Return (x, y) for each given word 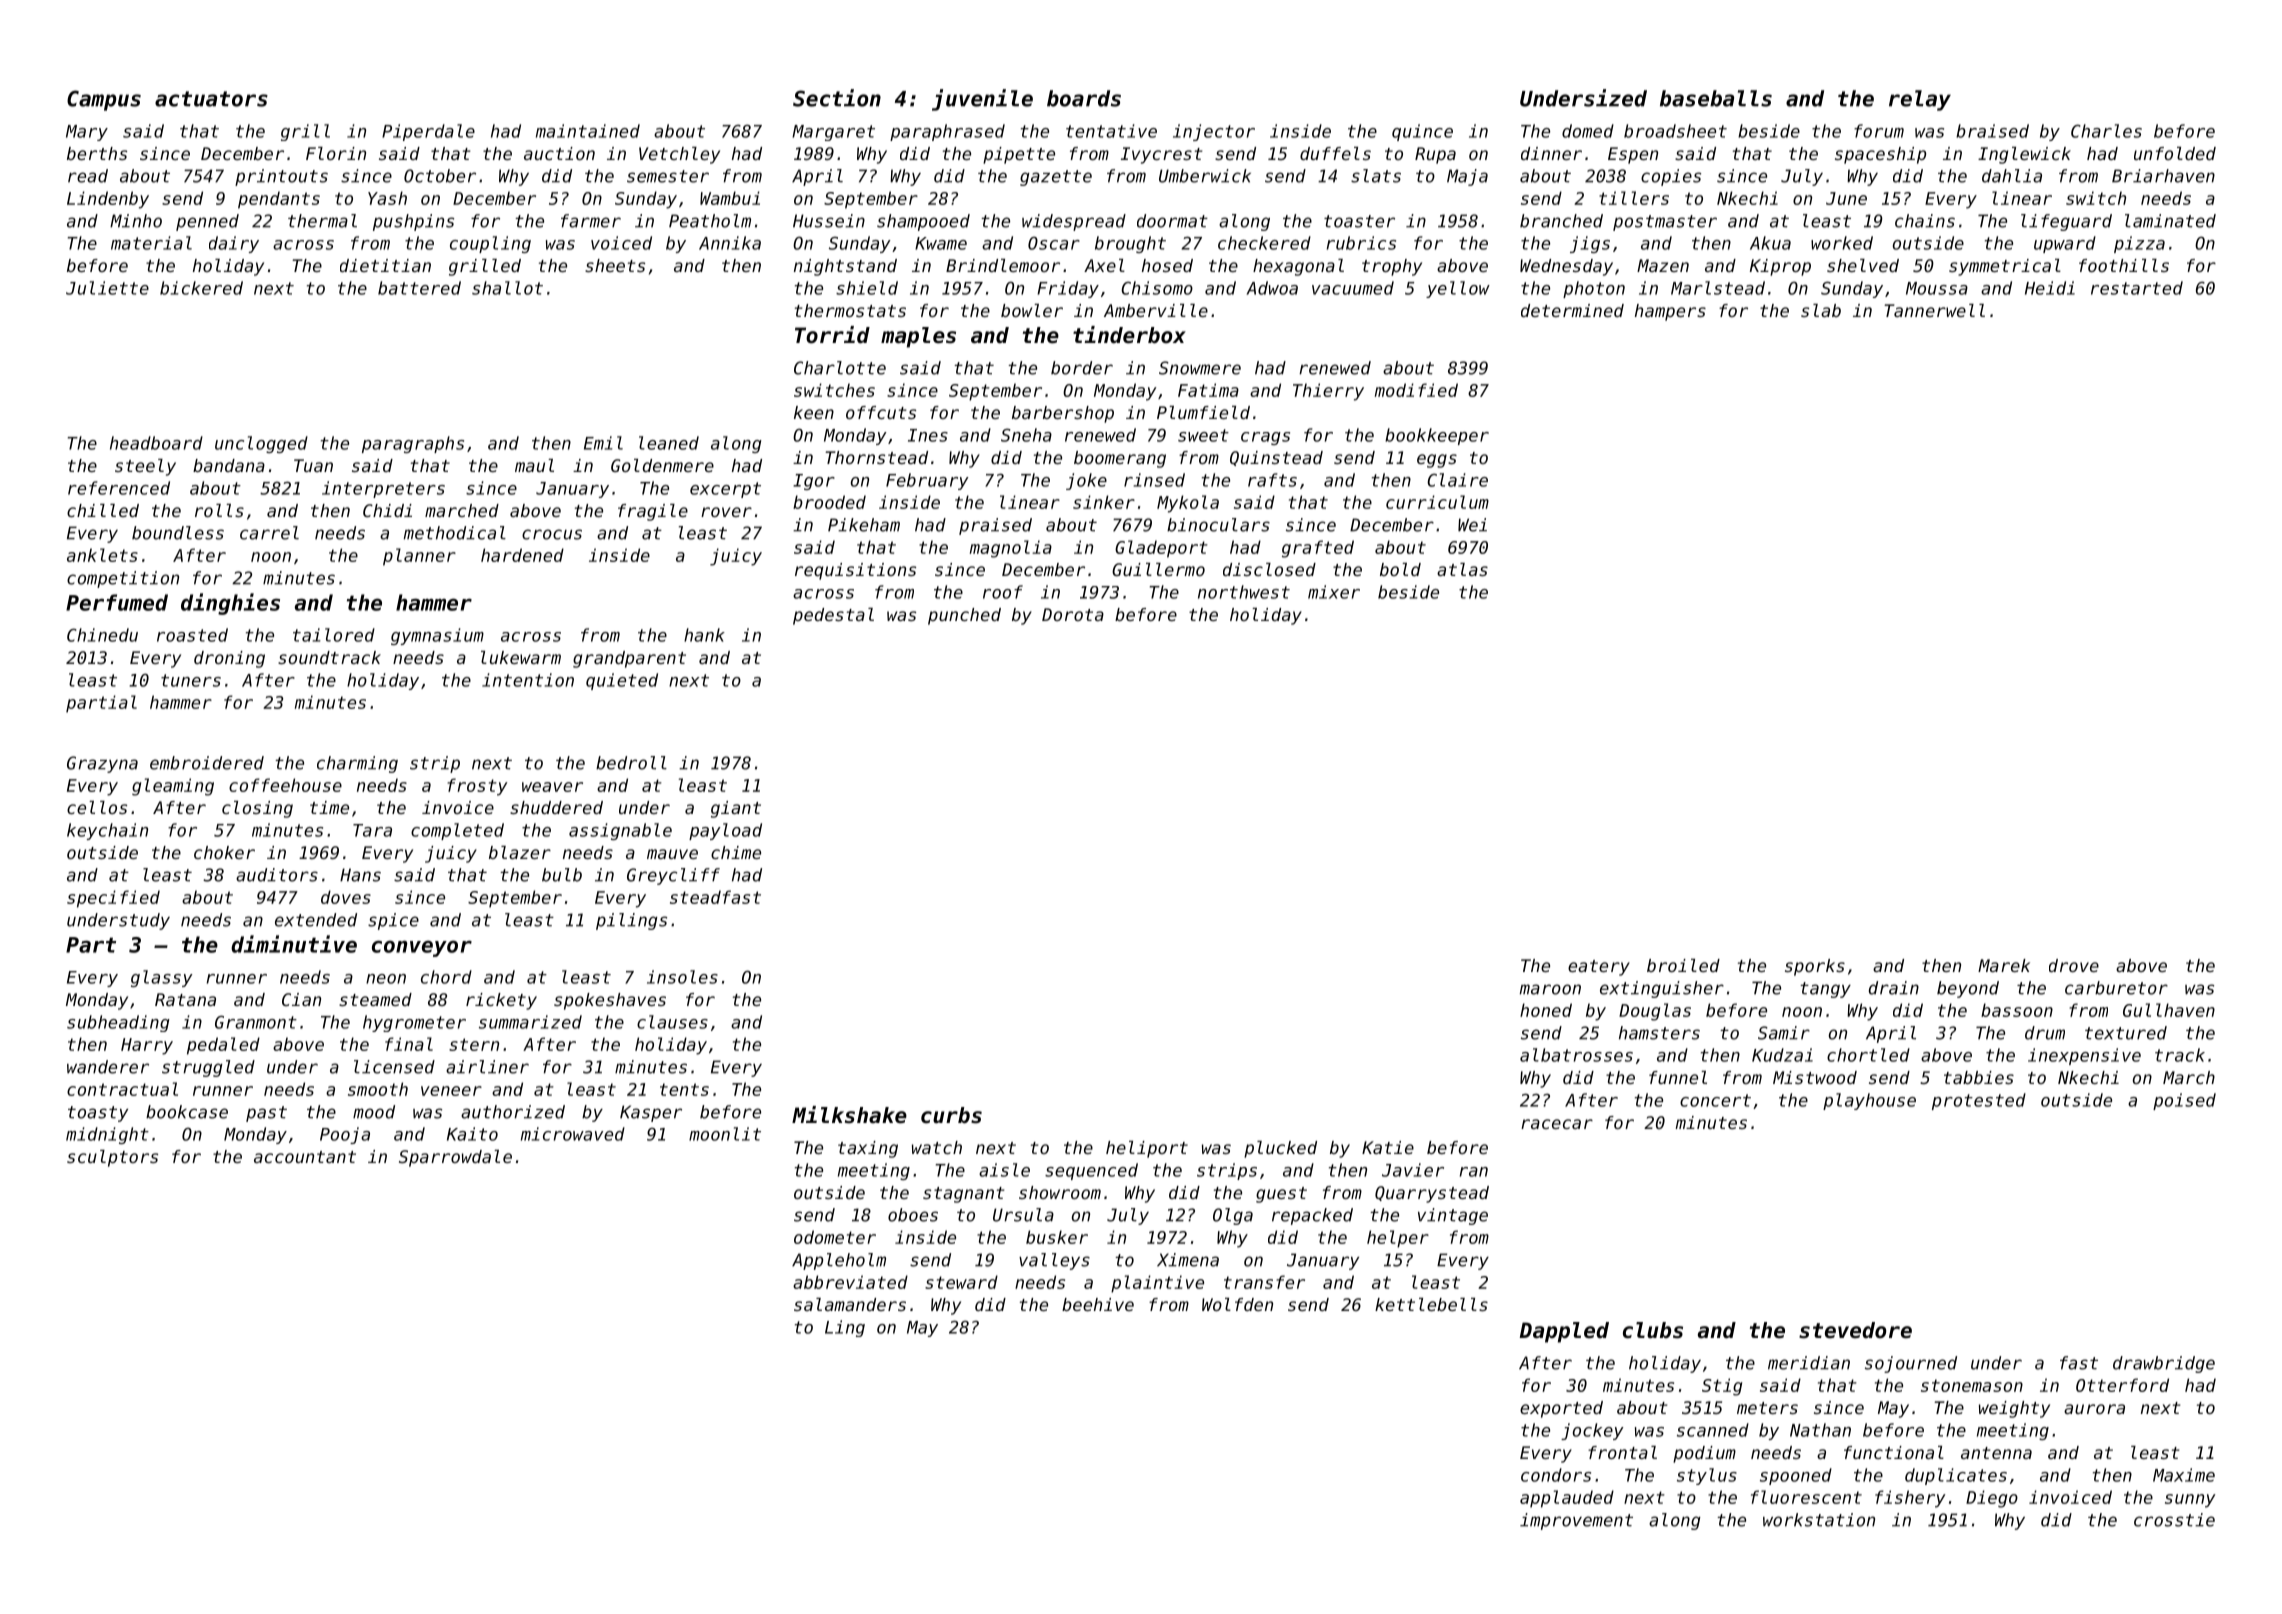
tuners (191, 680)
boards (1084, 98)
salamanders (850, 1304)
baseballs (1716, 98)
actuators (211, 99)
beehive (1098, 1304)
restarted (2137, 288)
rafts (1272, 480)
